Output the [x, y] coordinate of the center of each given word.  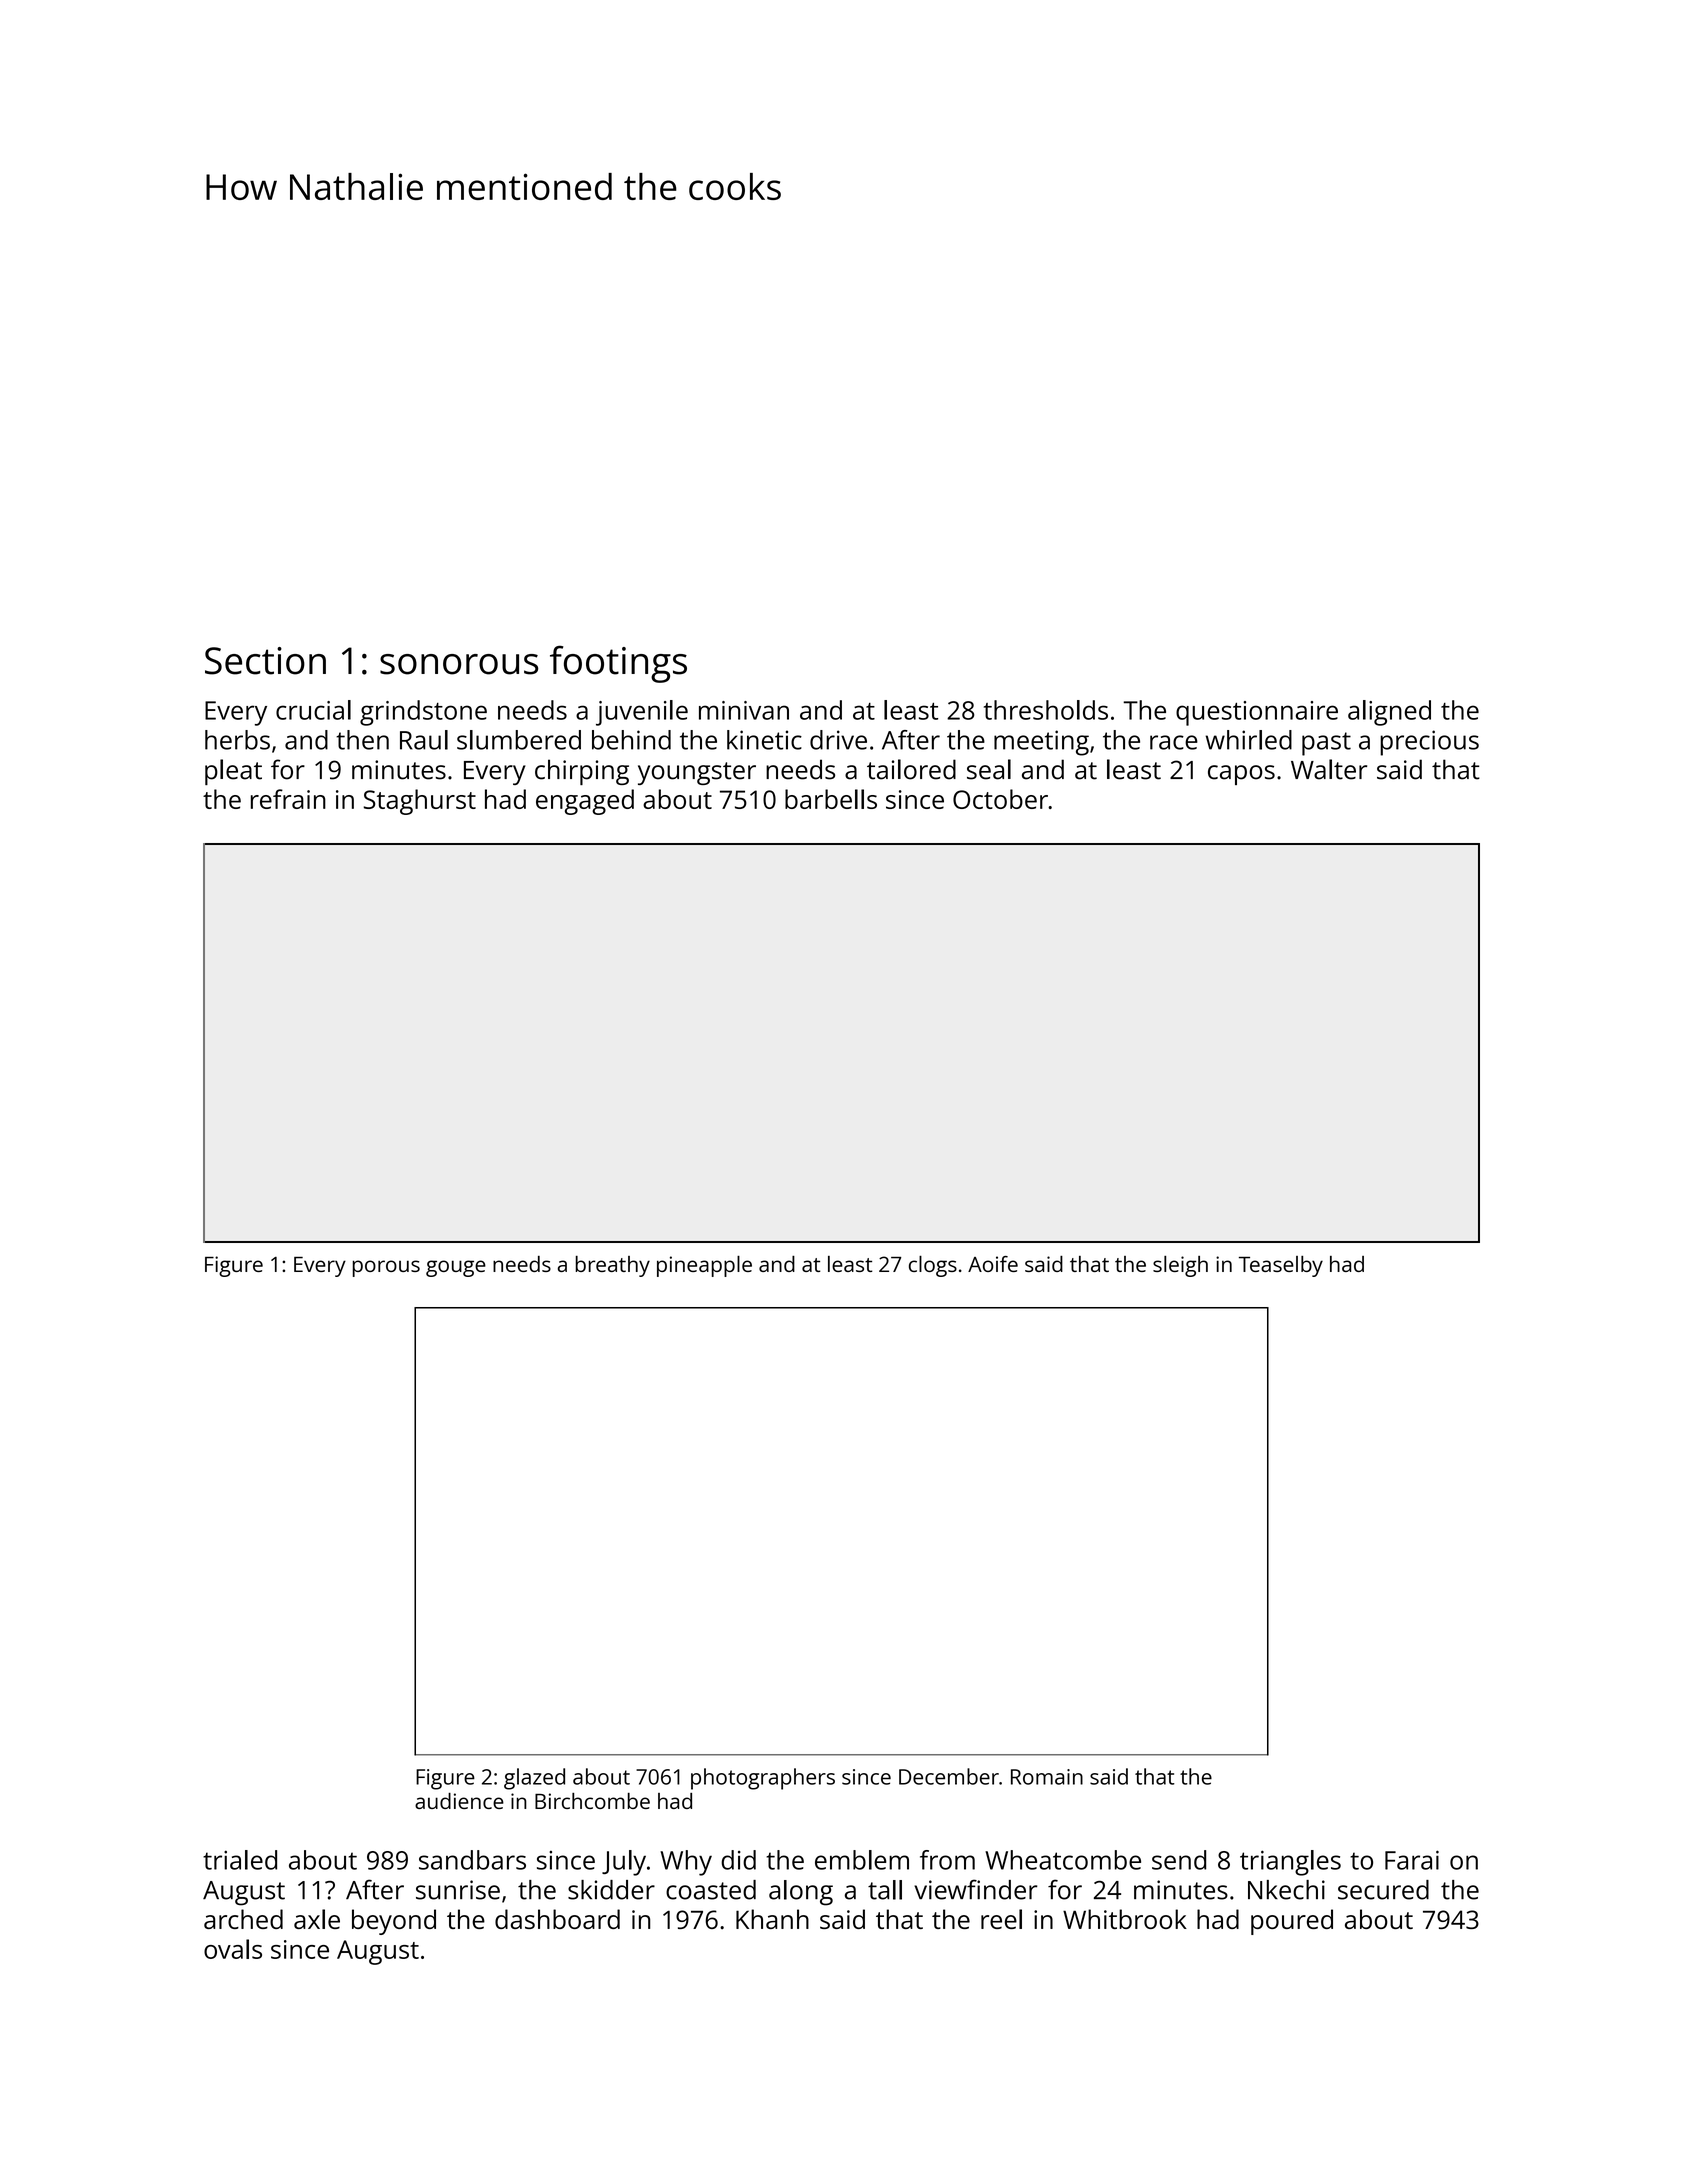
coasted [711, 1890]
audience [459, 1801]
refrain [288, 799]
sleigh [1180, 1266]
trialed [240, 1860]
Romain [1047, 1777]
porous [386, 1268]
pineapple [704, 1266]
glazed [534, 1779]
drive [838, 740]
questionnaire [1257, 713]
